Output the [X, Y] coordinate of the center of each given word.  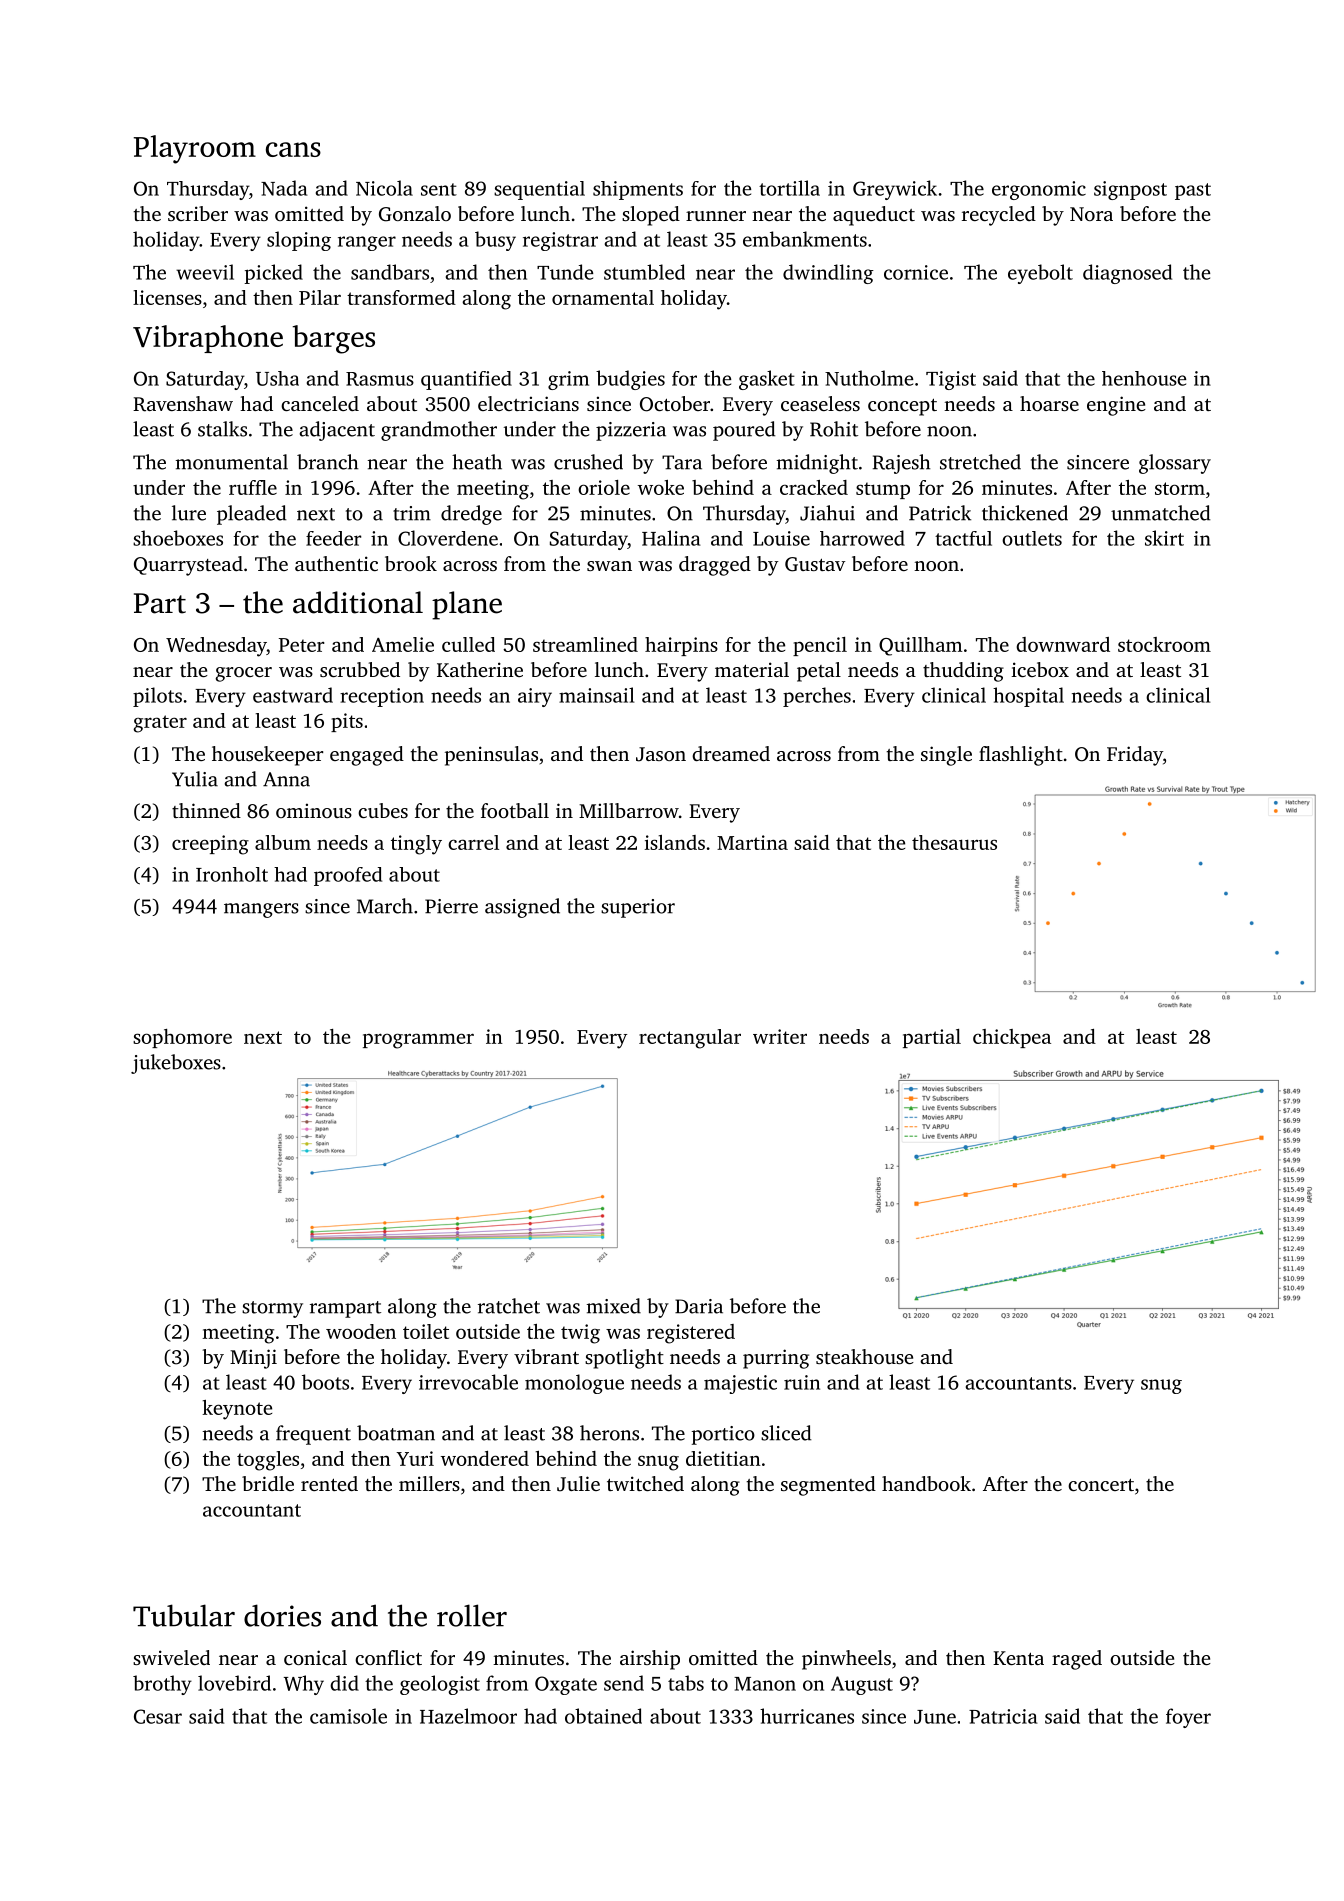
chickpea [1012, 1038]
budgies [630, 380]
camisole [348, 1716]
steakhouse [865, 1356]
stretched [980, 462]
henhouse [1144, 378]
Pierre [451, 906]
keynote [237, 1410]
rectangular [690, 1039]
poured [744, 431]
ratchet [509, 1306]
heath [477, 462]
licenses [167, 297]
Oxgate [566, 1685]
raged [1077, 1660]
